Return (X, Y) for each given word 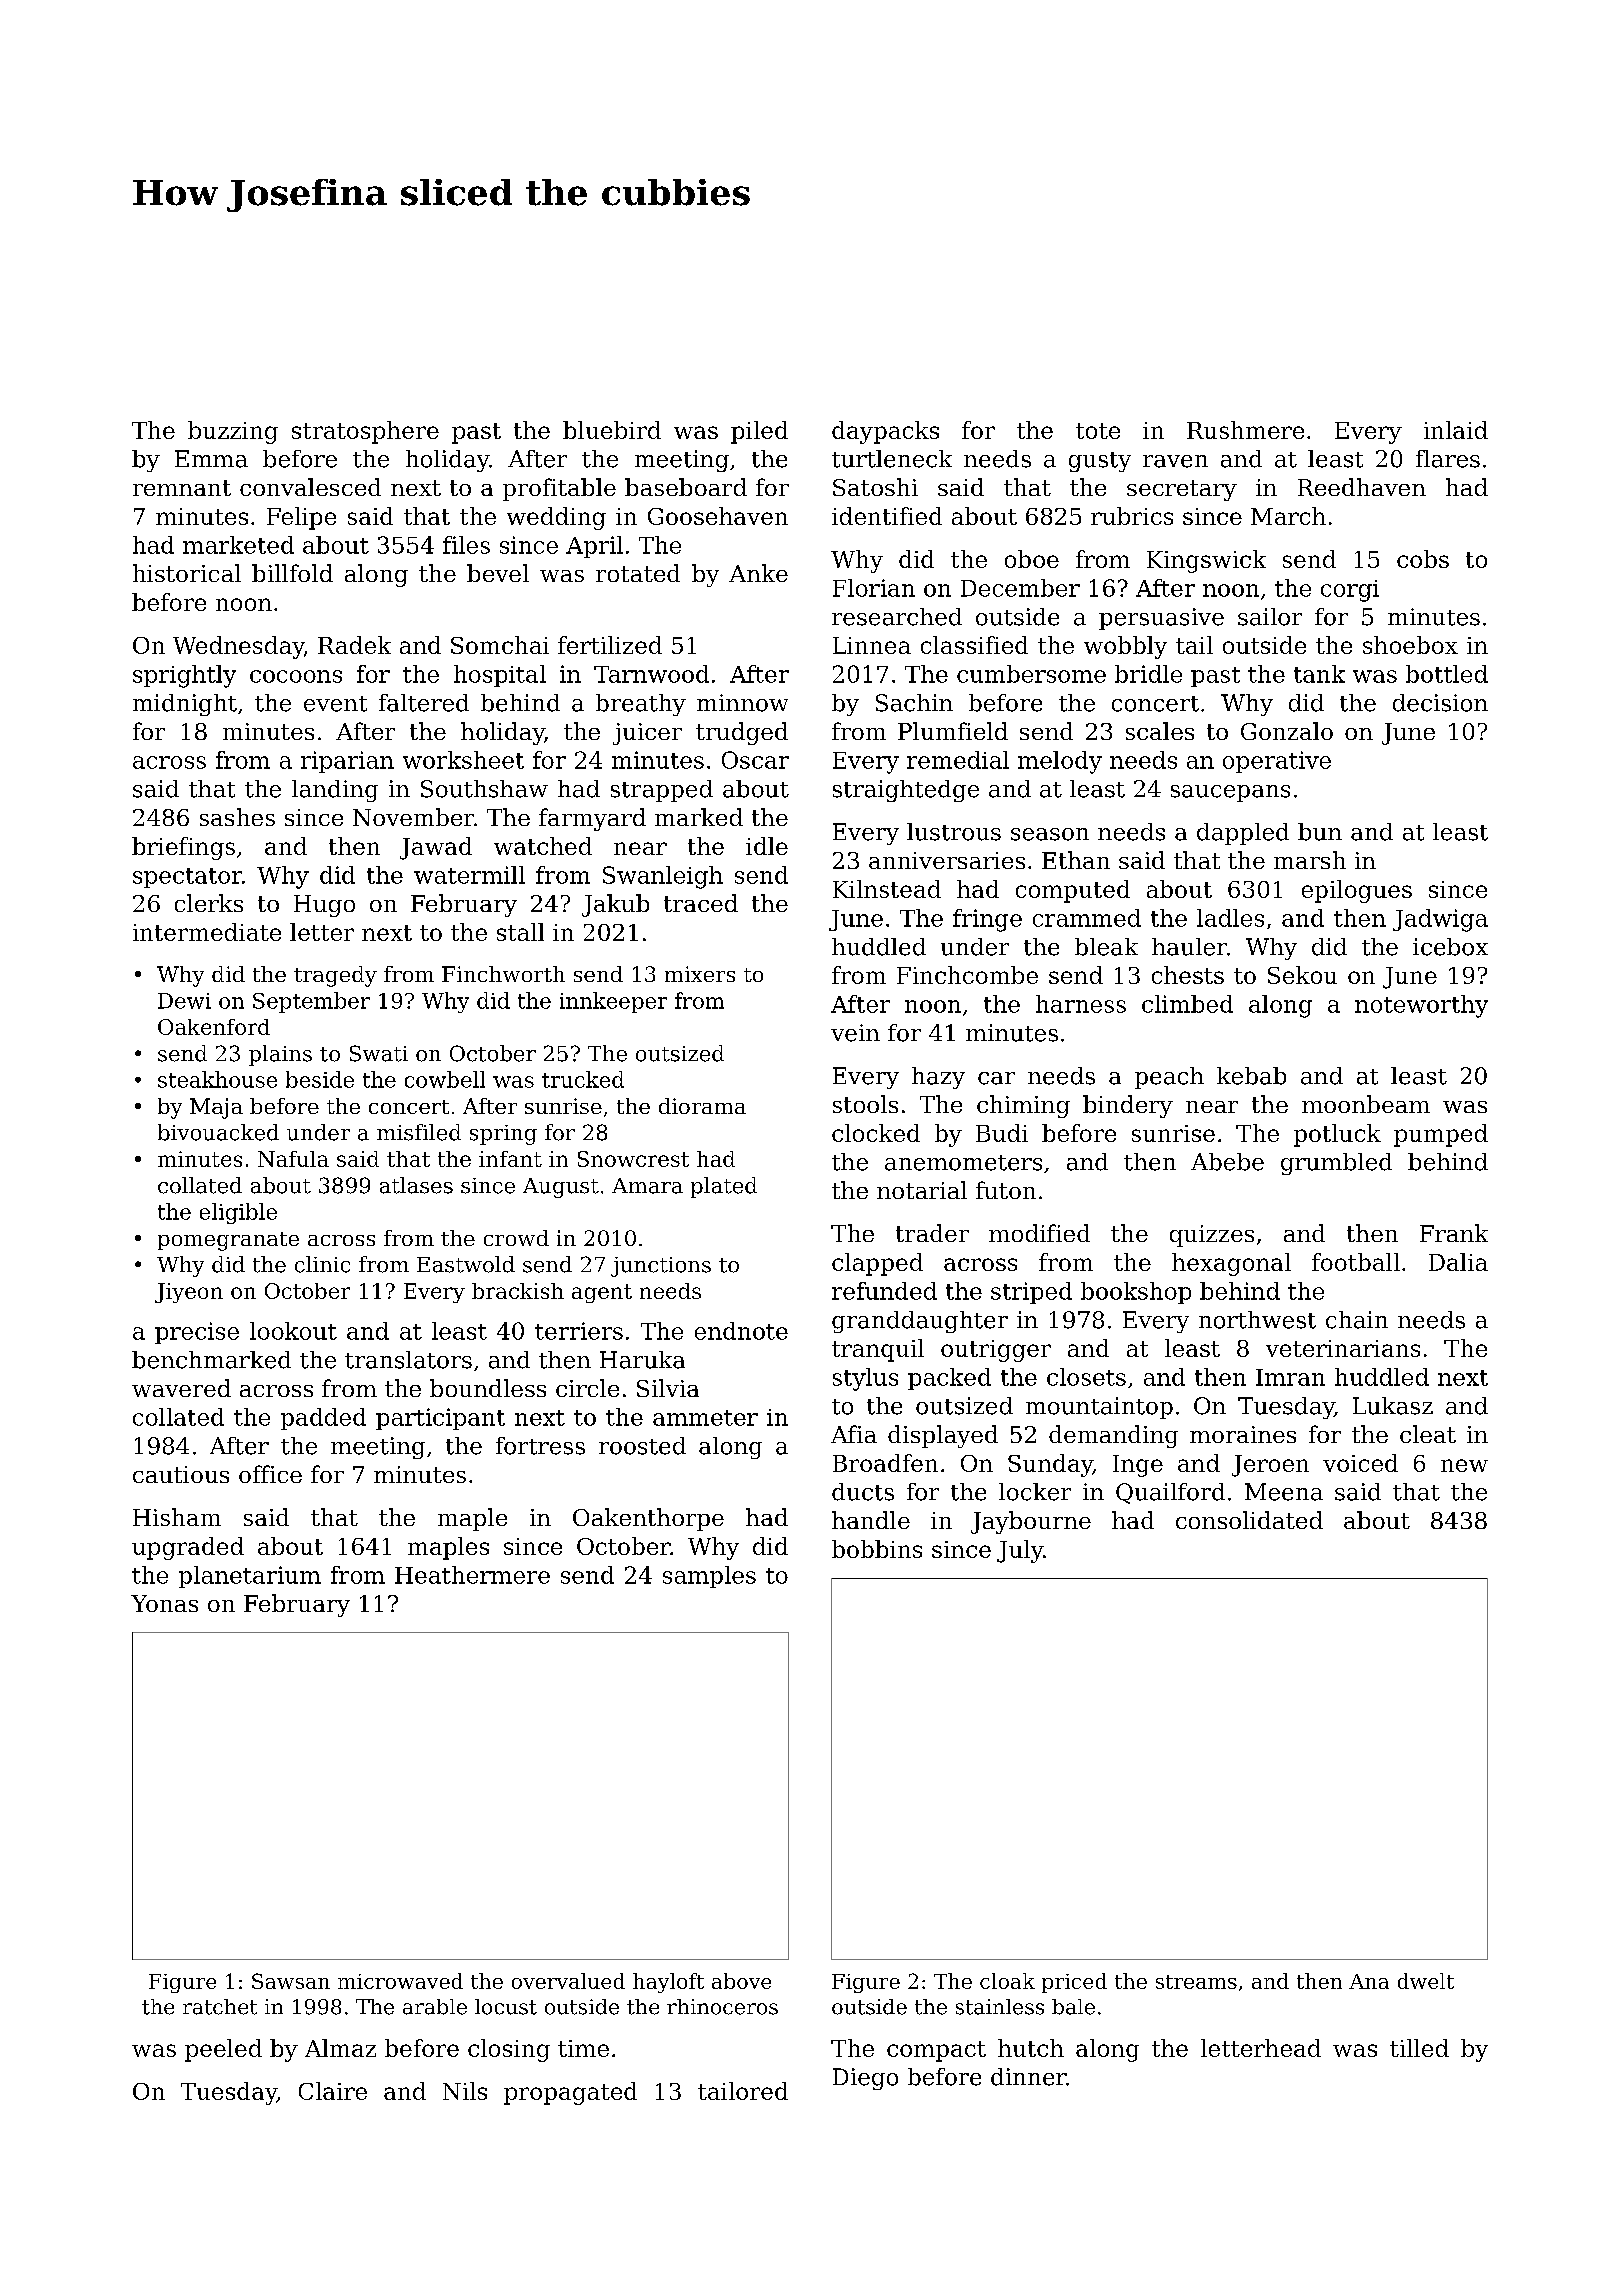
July (1020, 1551)
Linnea (872, 645)
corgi (1350, 591)
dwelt (1426, 1981)
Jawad (436, 848)
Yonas (164, 1603)
